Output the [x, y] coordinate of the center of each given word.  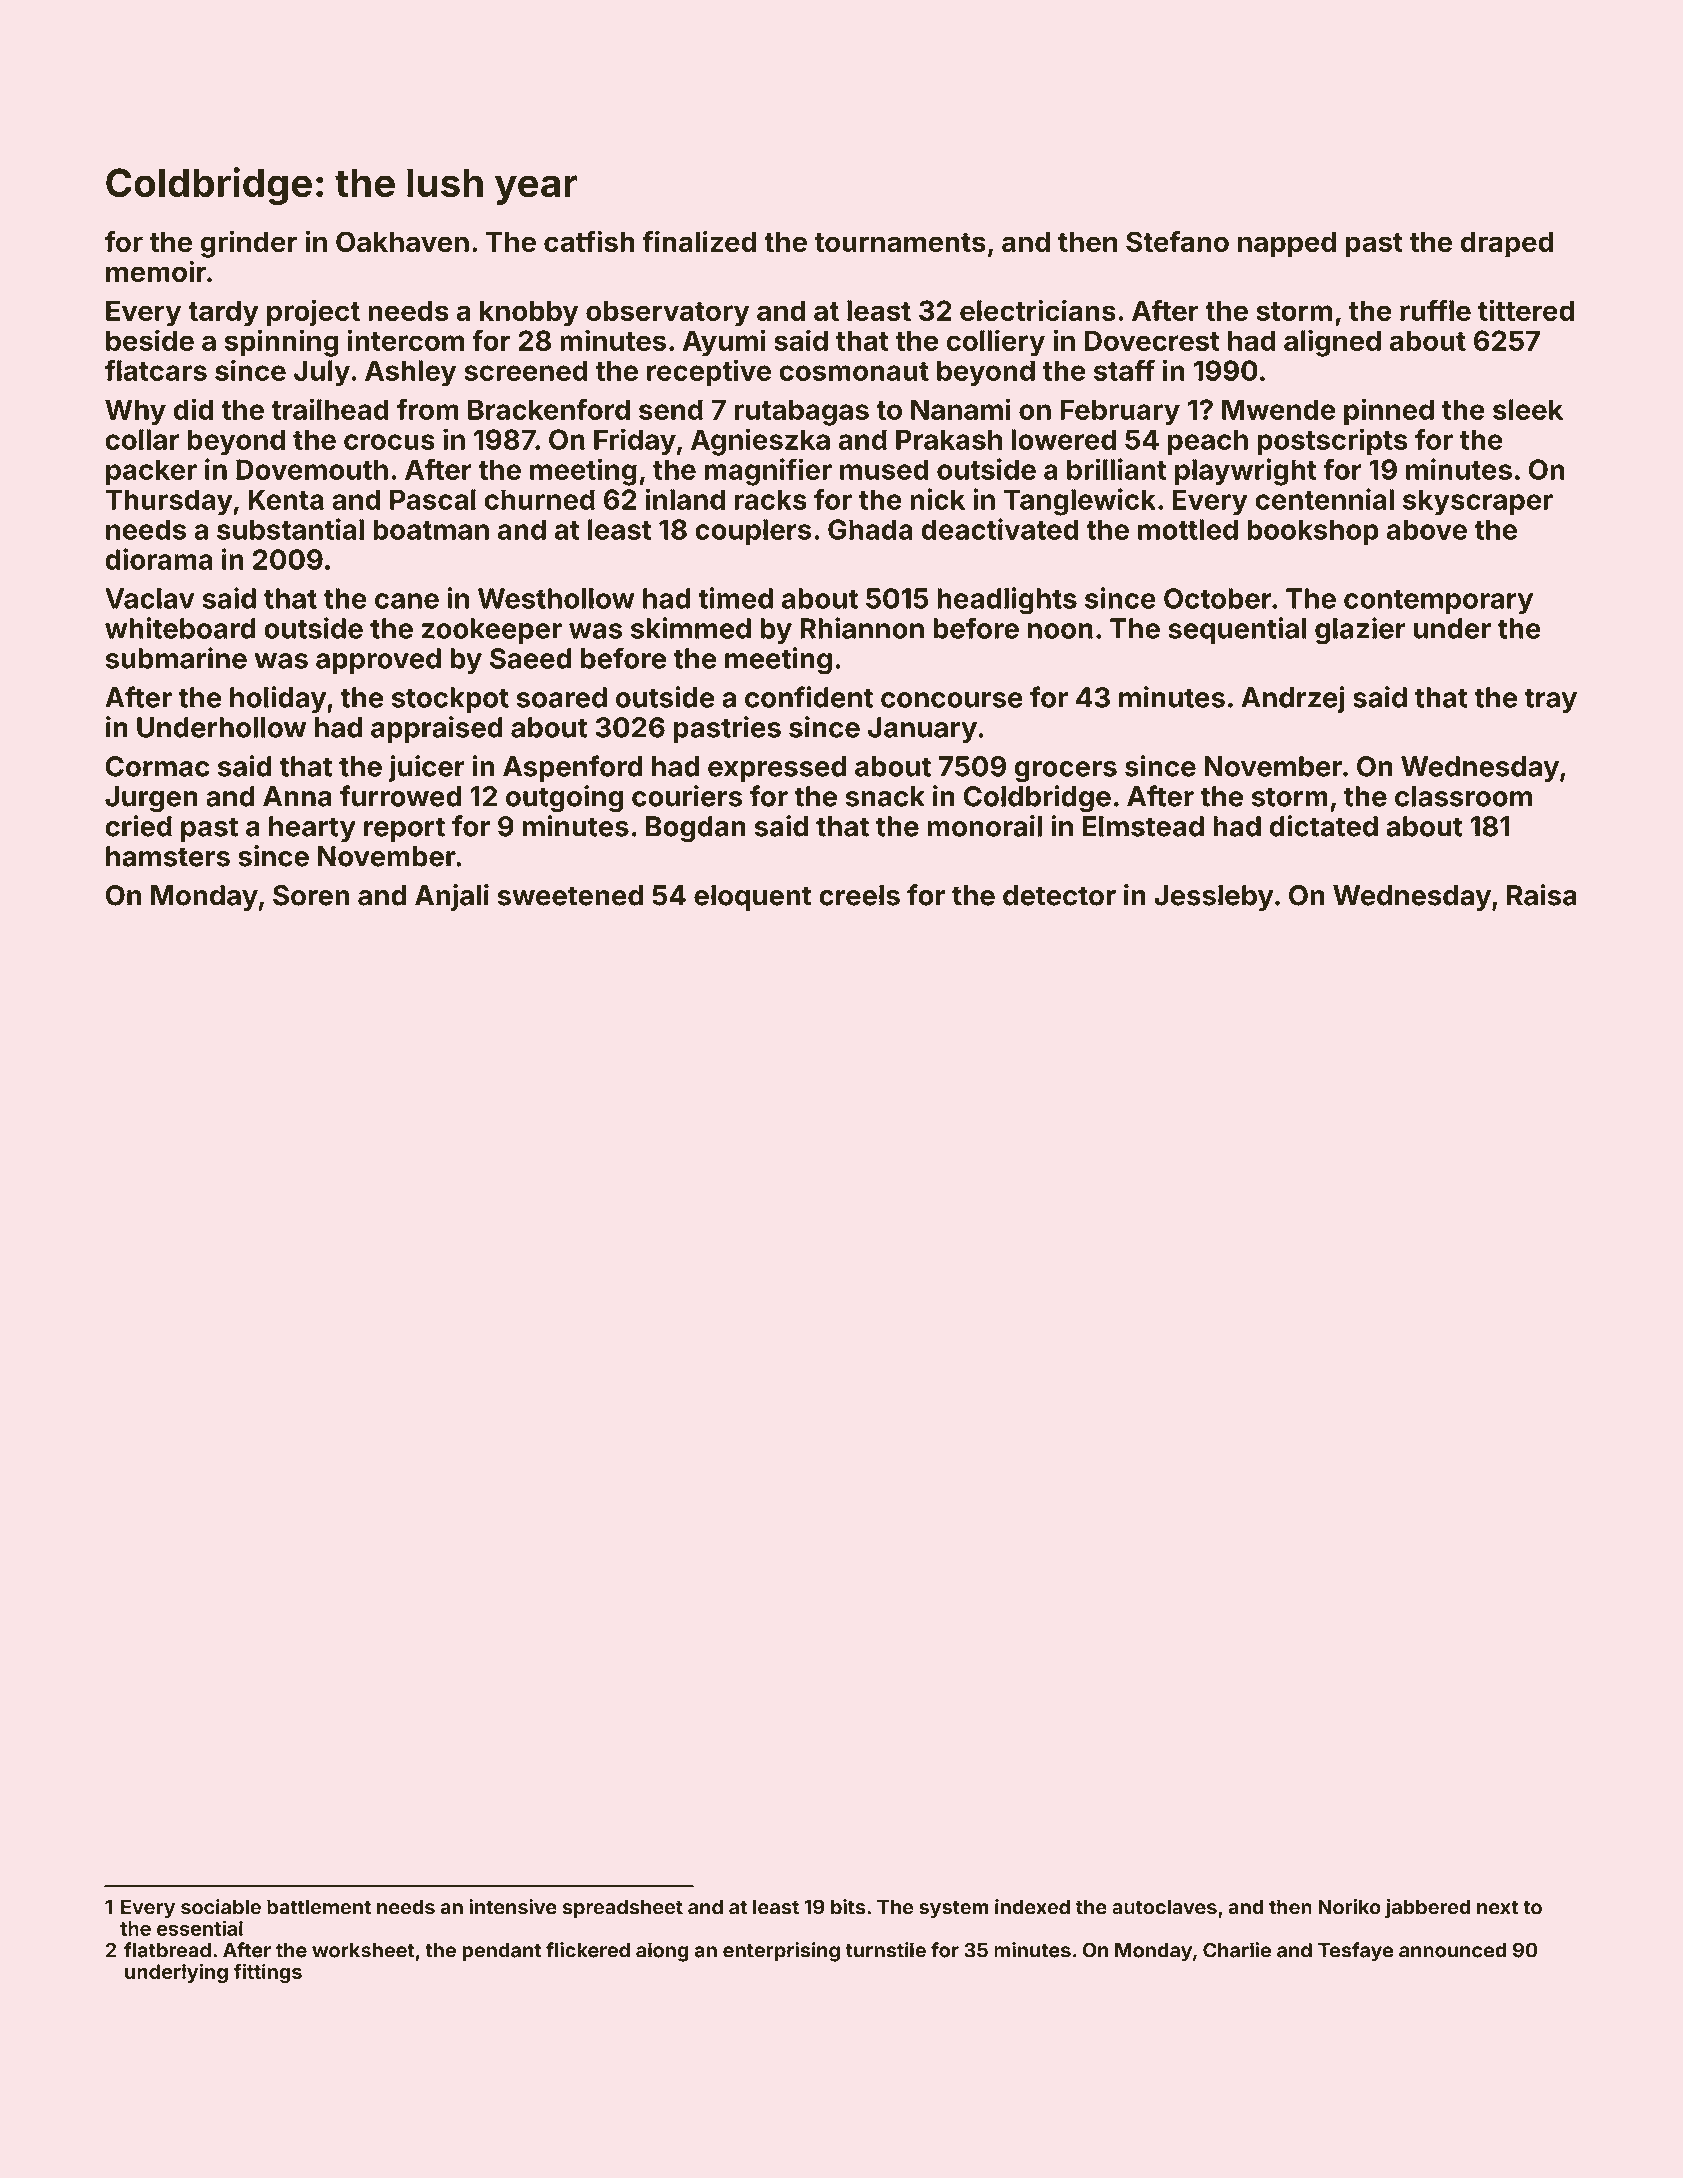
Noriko [1349, 1907]
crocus [389, 442]
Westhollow [556, 598]
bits [848, 1907]
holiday [278, 699]
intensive [513, 1907]
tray [1551, 701]
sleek [1528, 409]
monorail [984, 826]
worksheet [363, 1950]
